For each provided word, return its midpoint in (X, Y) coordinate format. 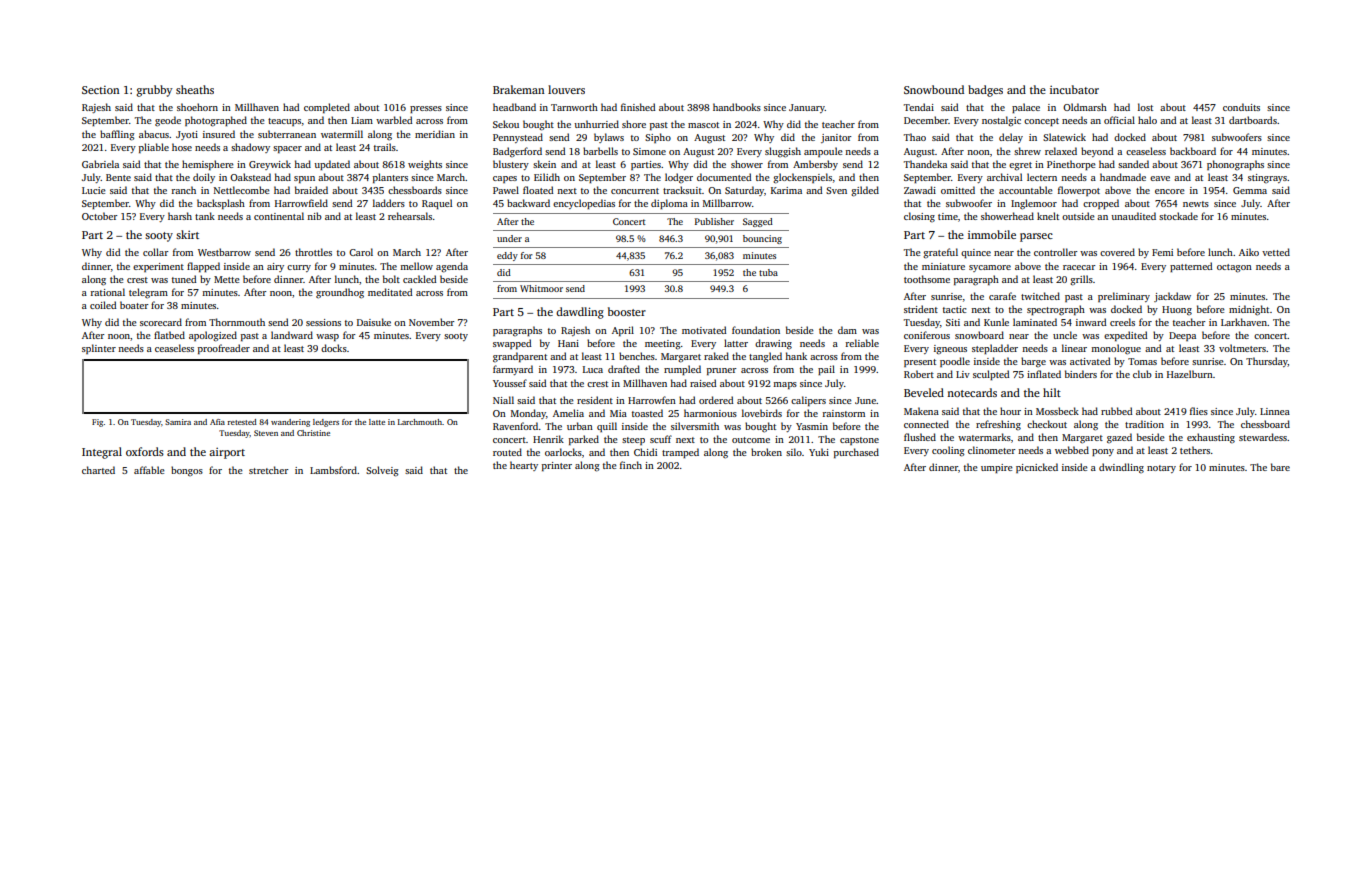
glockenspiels (802, 178)
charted (98, 470)
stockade (1178, 216)
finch (631, 465)
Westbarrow (224, 252)
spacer (287, 149)
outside (1078, 216)
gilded (865, 191)
